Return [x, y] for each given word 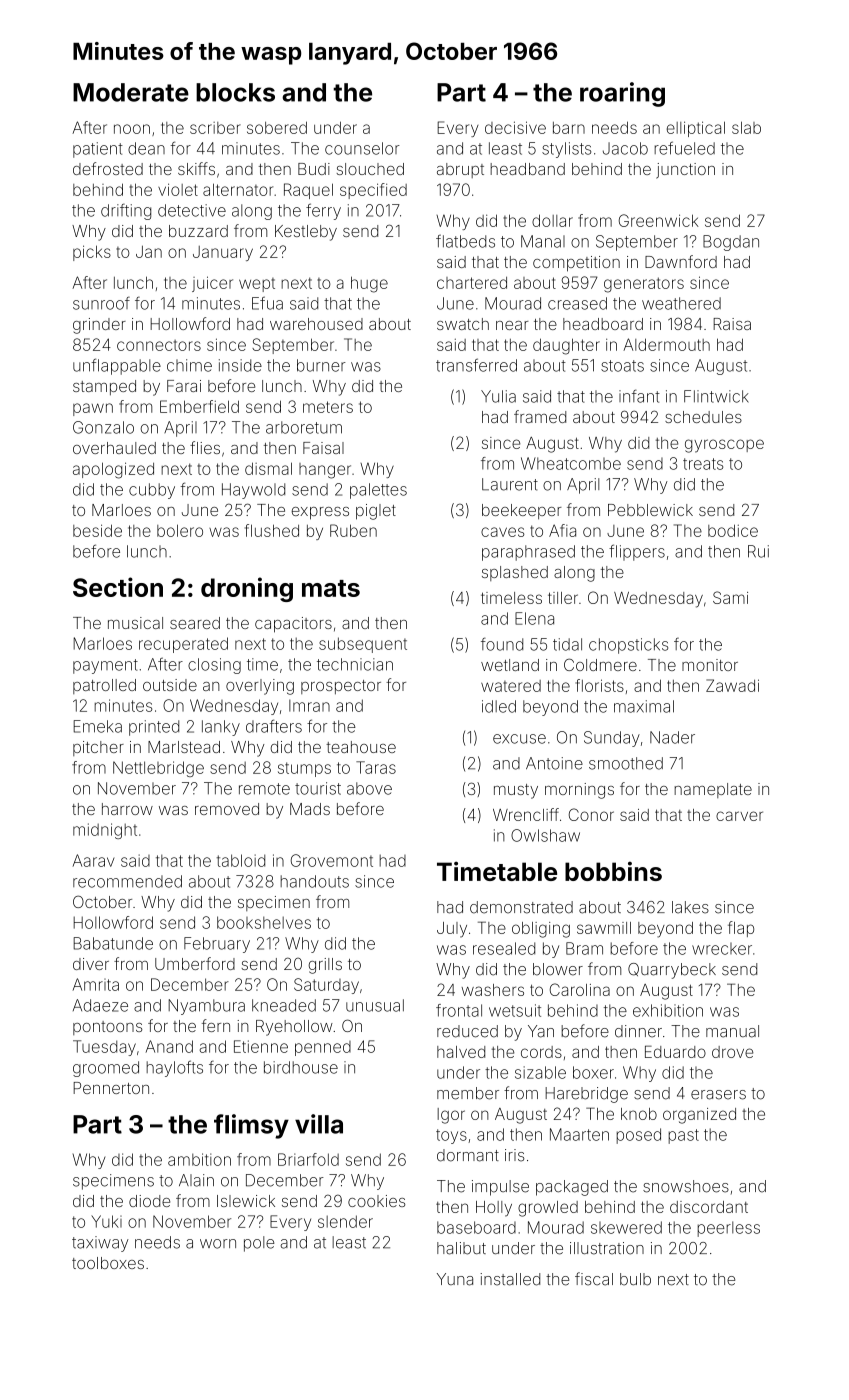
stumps [304, 769]
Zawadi [732, 685]
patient [98, 150]
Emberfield [199, 406]
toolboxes [108, 1263]
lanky [221, 728]
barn [569, 128]
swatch [463, 324]
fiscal [594, 1279]
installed [510, 1279]
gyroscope [724, 446]
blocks [235, 92]
